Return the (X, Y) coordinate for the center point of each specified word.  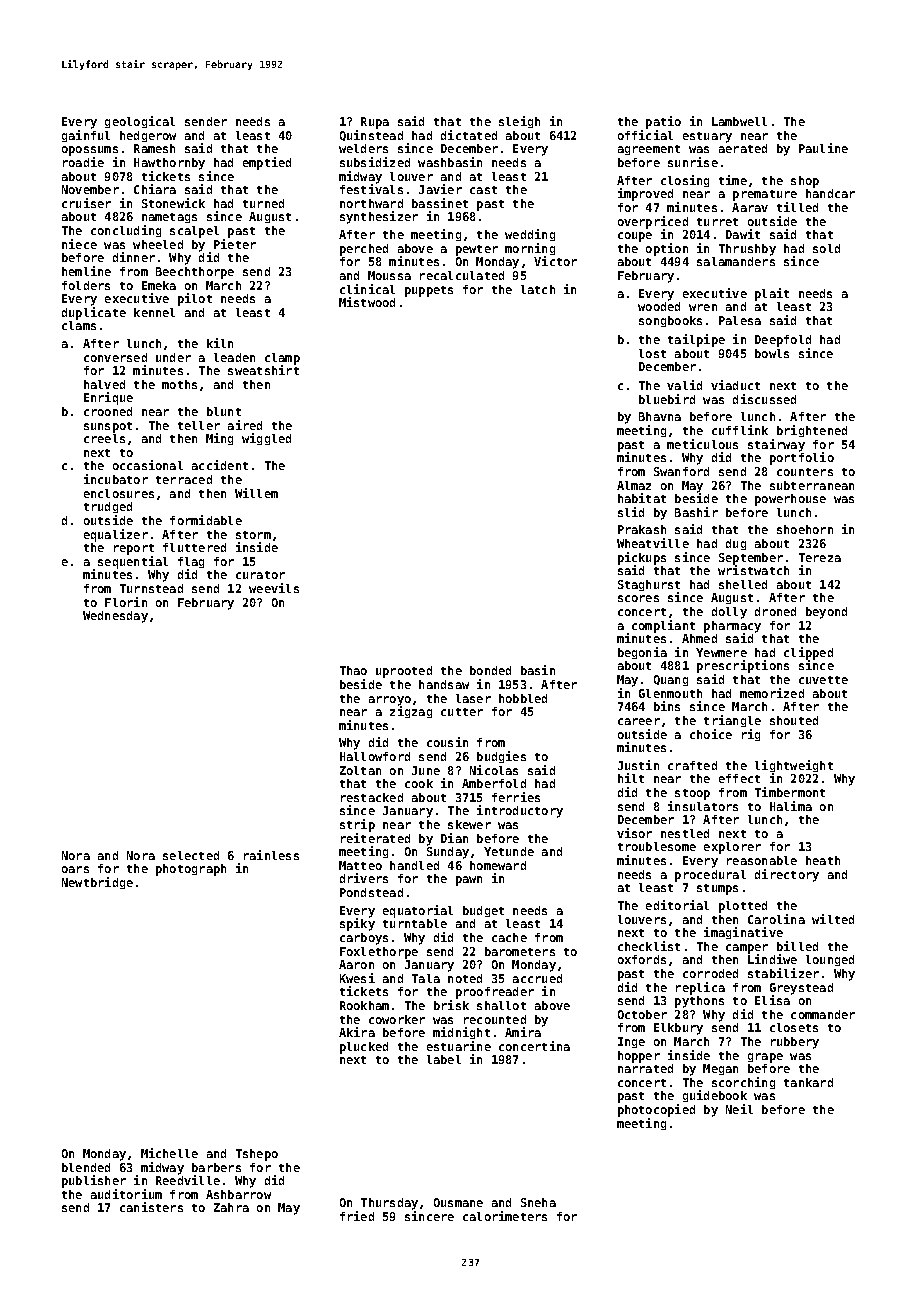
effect (739, 778)
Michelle (169, 1153)
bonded (490, 670)
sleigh (519, 122)
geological (140, 122)
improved (645, 194)
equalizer (116, 535)
